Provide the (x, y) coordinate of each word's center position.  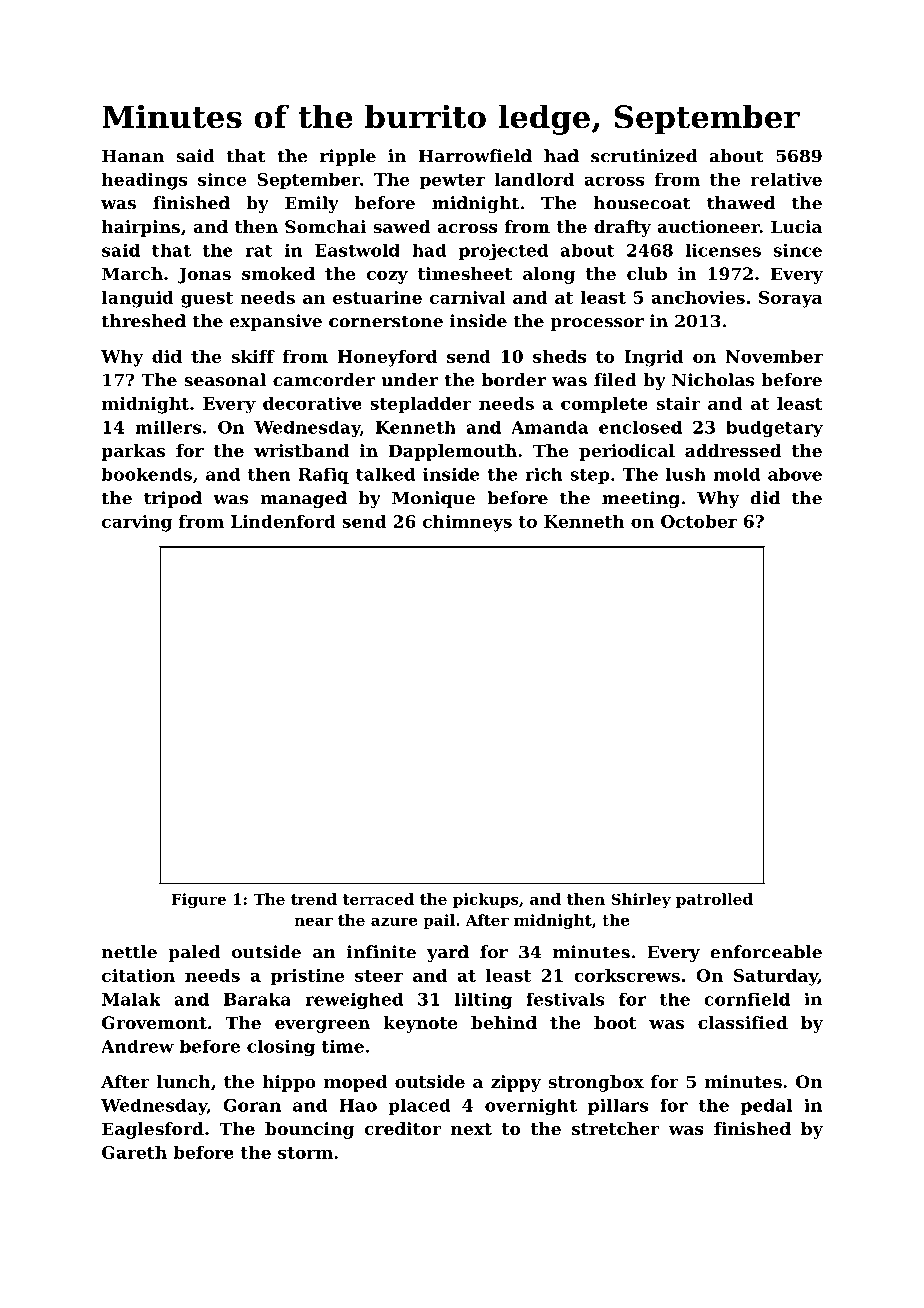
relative (786, 179)
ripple (348, 157)
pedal (766, 1107)
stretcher (615, 1128)
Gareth (134, 1152)
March (132, 273)
